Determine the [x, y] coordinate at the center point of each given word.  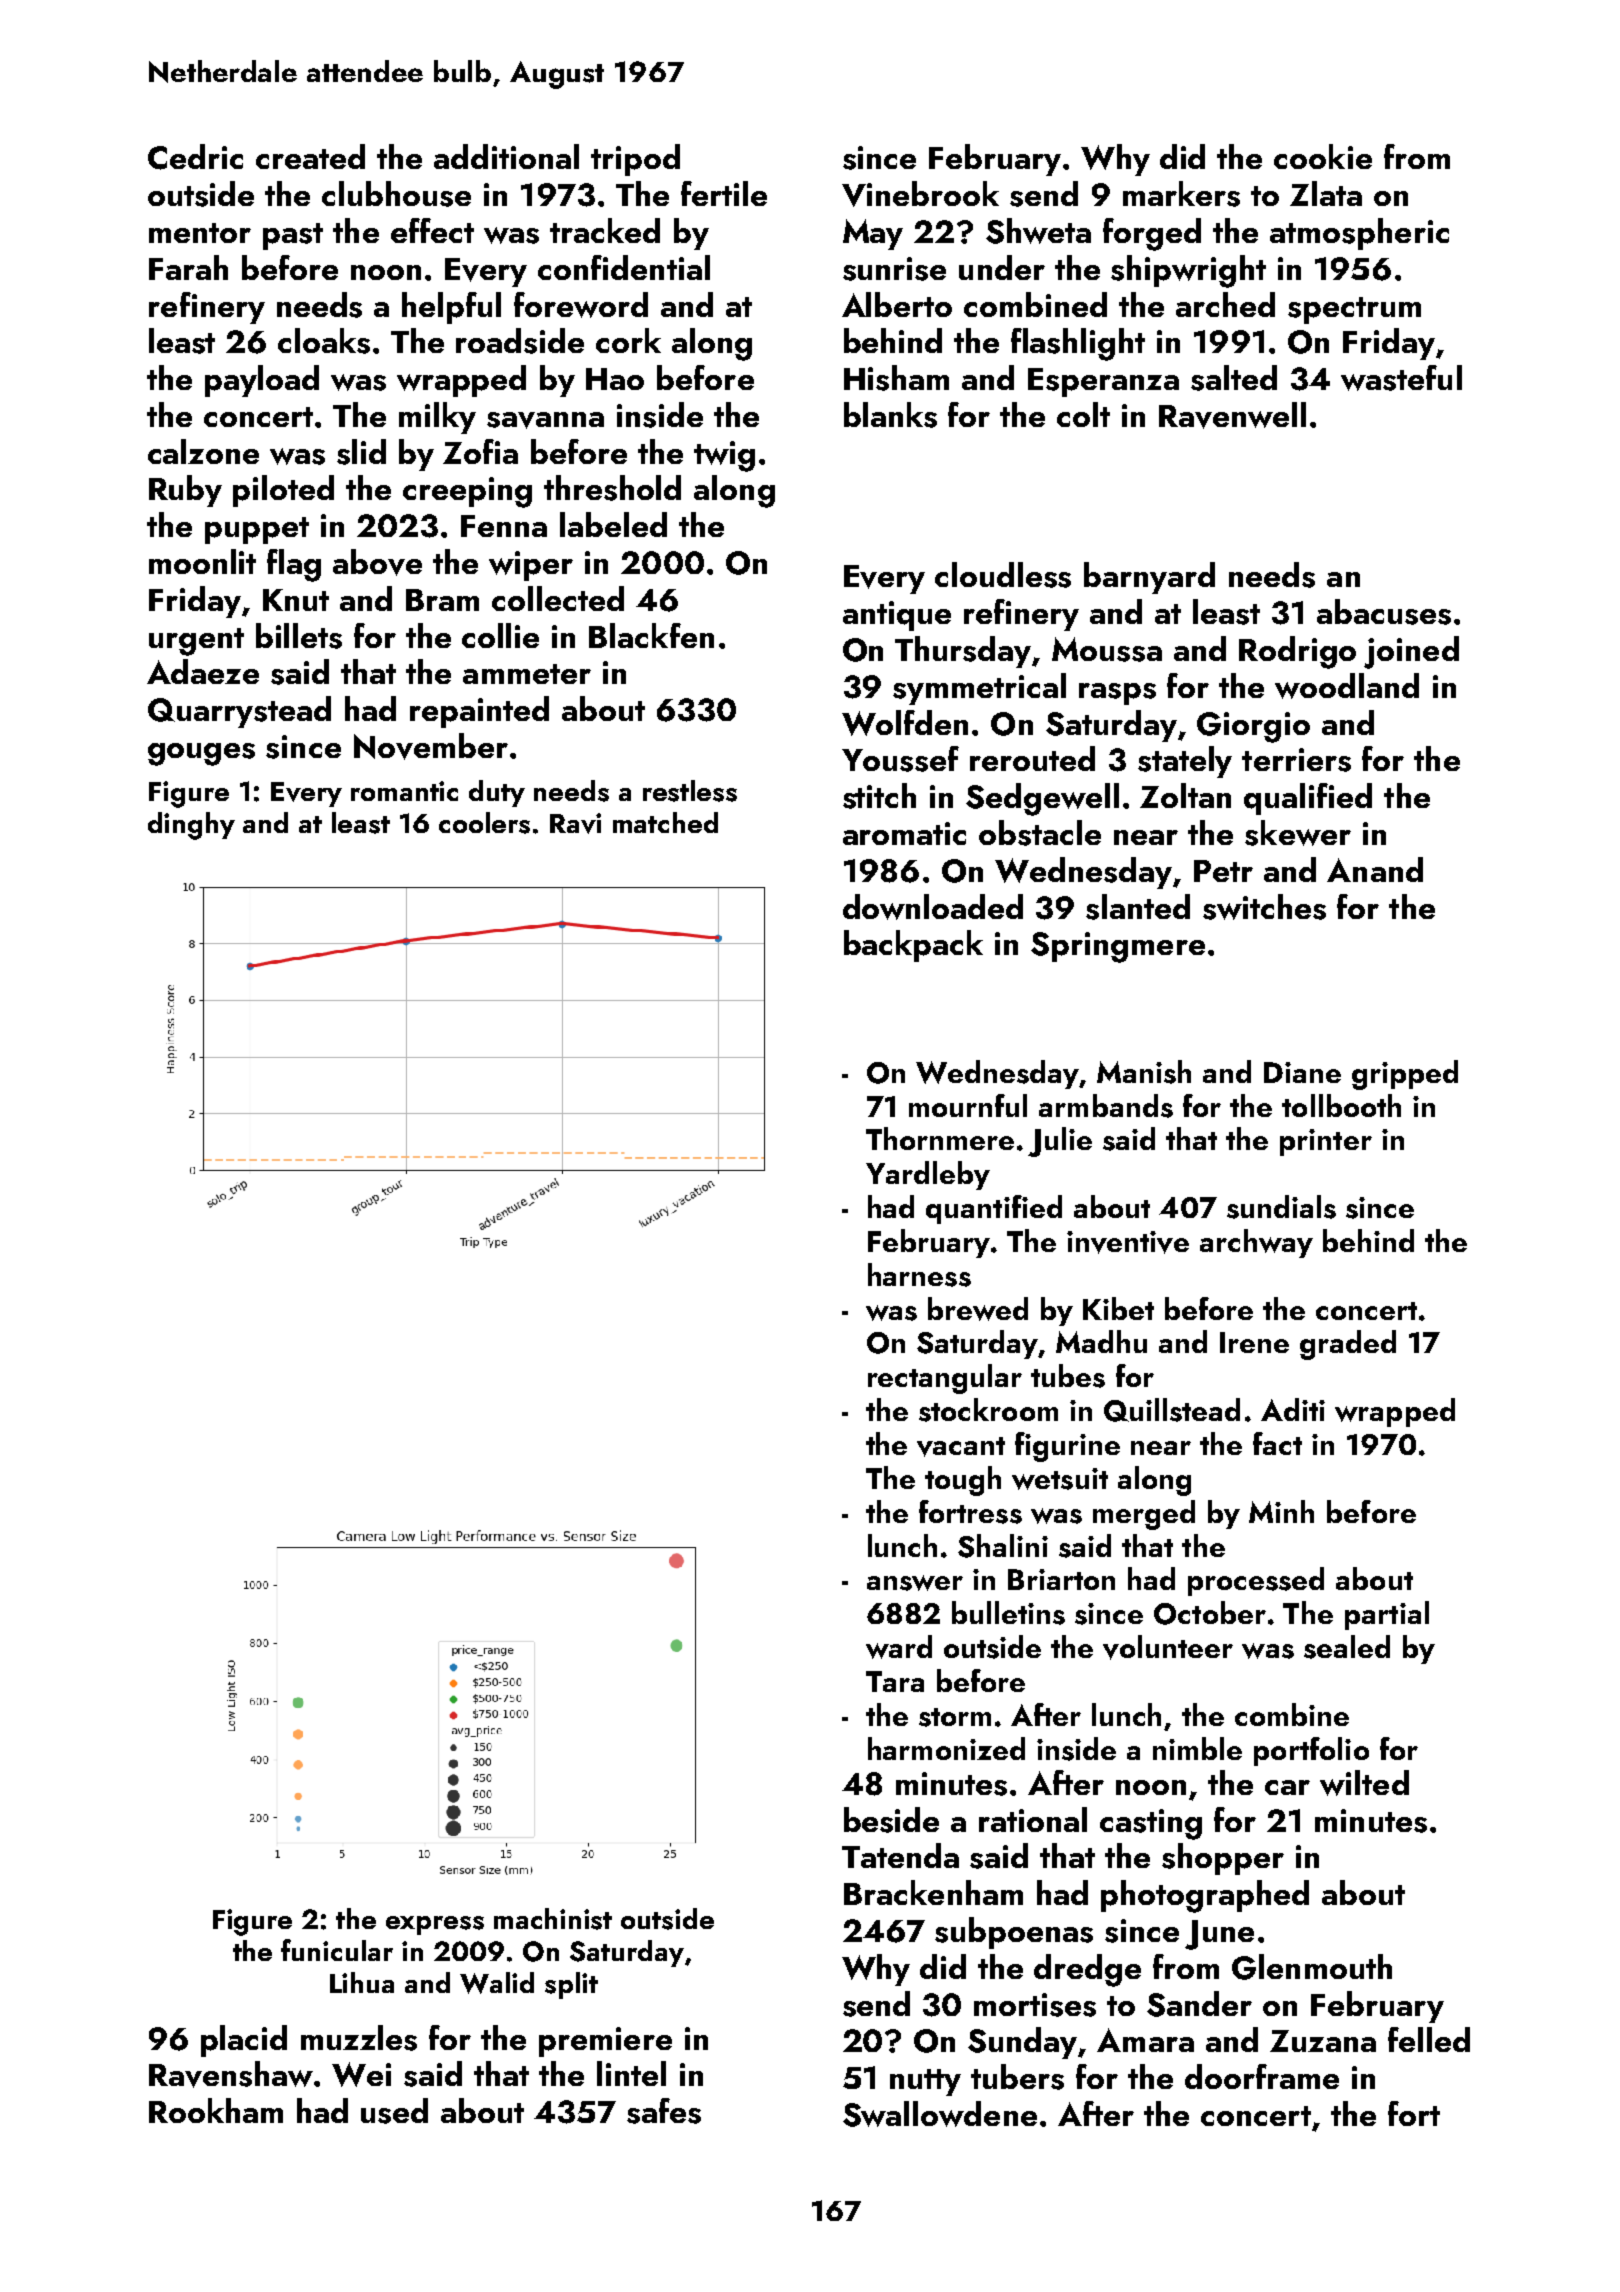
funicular [337, 1950]
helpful [451, 308]
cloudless [1003, 575]
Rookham [216, 2110]
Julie [1060, 1142]
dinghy [191, 826]
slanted [1138, 907]
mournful [968, 1105]
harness [919, 1275]
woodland [1347, 686]
